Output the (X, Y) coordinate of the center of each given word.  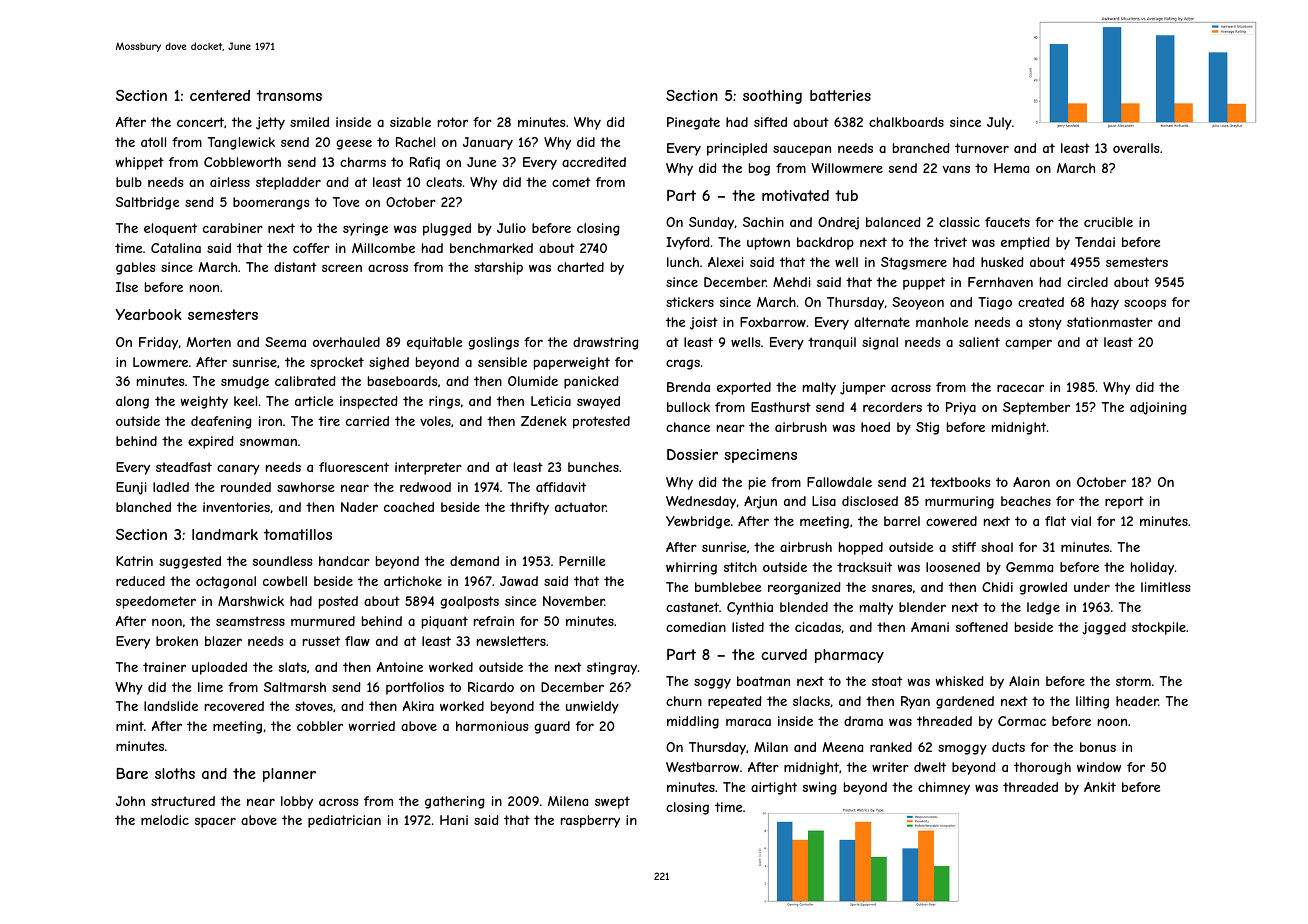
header (1137, 701)
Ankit (1100, 787)
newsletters (511, 641)
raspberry (590, 821)
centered (220, 95)
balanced (893, 222)
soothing (772, 97)
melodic (165, 820)
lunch (683, 262)
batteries (840, 95)
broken (177, 641)
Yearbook (148, 314)
